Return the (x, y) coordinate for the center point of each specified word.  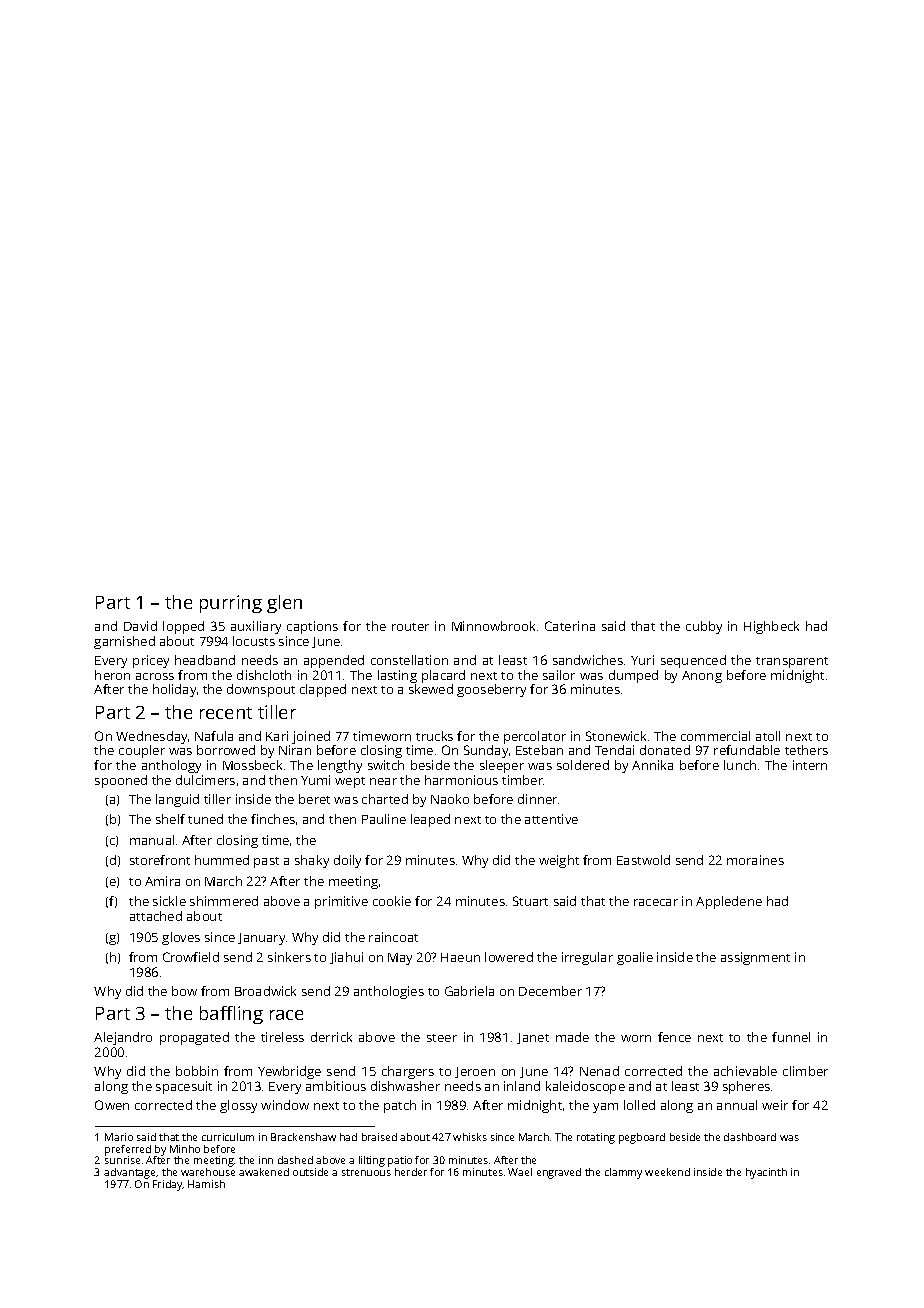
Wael (520, 1172)
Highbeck (771, 627)
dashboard (750, 1137)
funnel (791, 1037)
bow (184, 991)
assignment (755, 958)
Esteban (539, 750)
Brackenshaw (303, 1137)
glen (284, 604)
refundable (747, 750)
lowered (509, 957)
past (266, 862)
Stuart (530, 901)
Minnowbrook (493, 626)
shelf (170, 819)
